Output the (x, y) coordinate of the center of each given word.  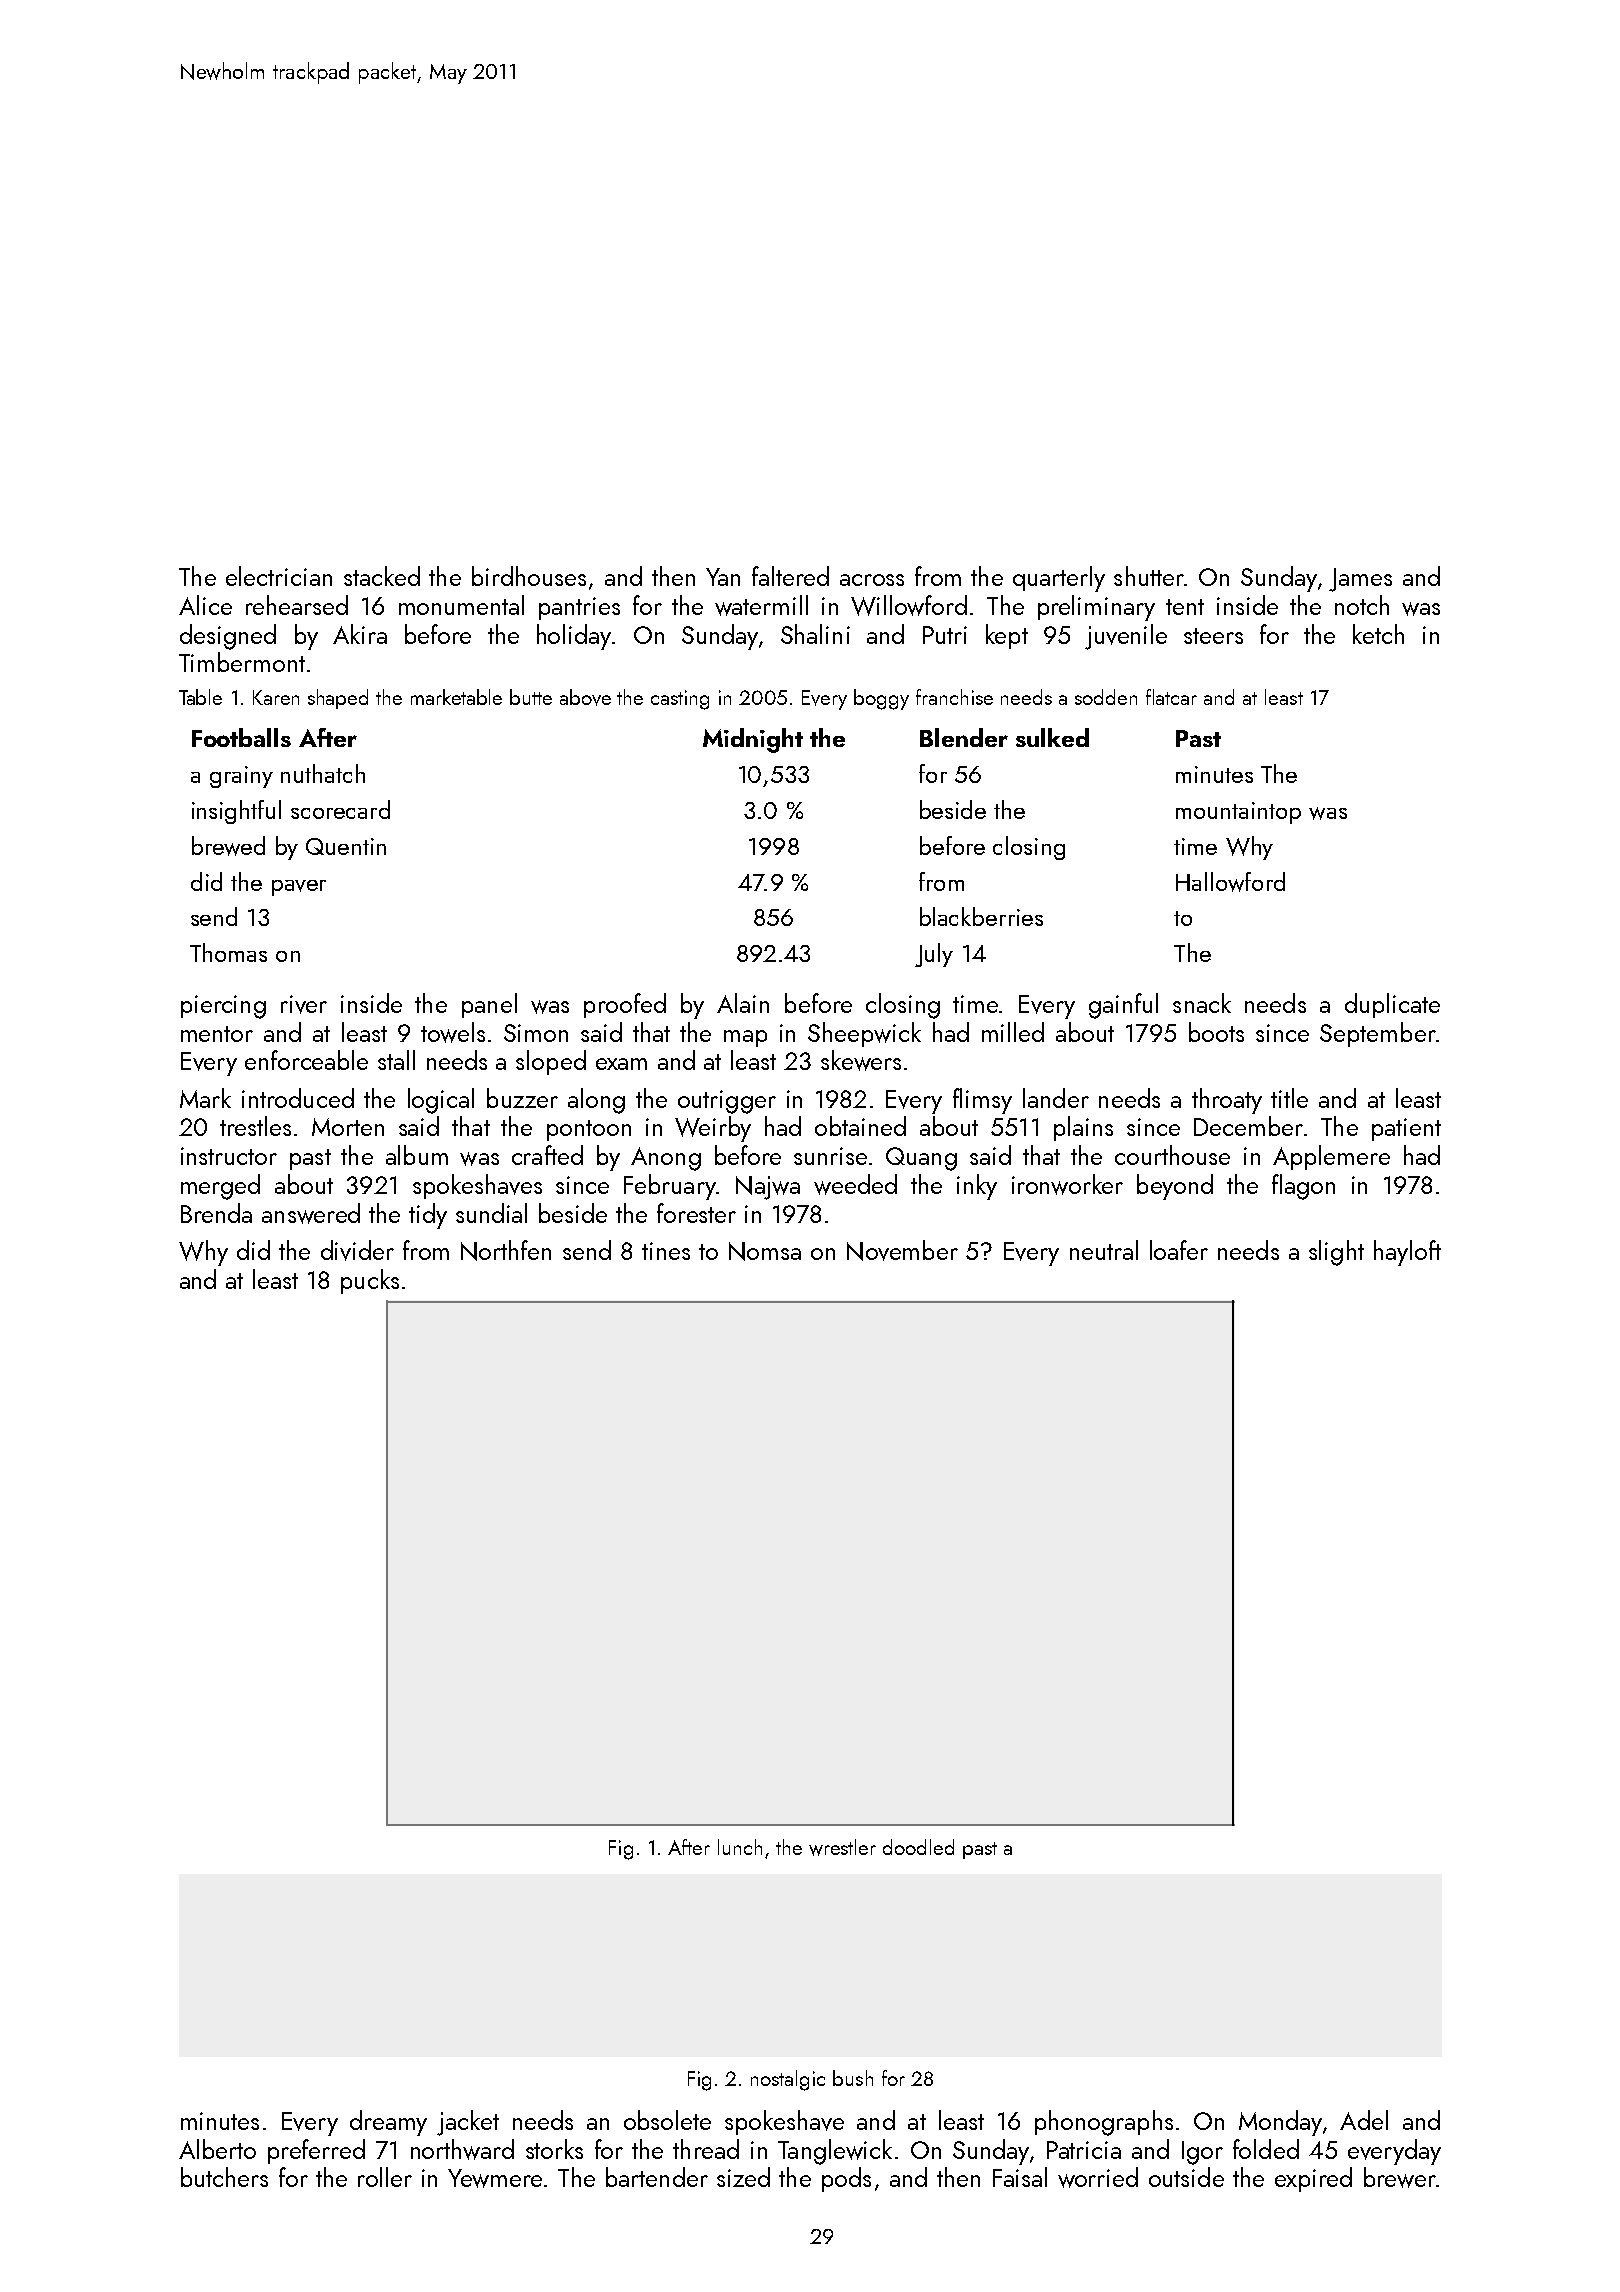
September (1378, 1034)
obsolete (667, 2120)
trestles (255, 1126)
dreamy (388, 2123)
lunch (740, 1847)
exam (621, 1064)
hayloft (1407, 1253)
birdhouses (529, 576)
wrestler (842, 1847)
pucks (370, 1281)
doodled (918, 1847)
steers (1213, 636)
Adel (1364, 2120)
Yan (723, 577)
